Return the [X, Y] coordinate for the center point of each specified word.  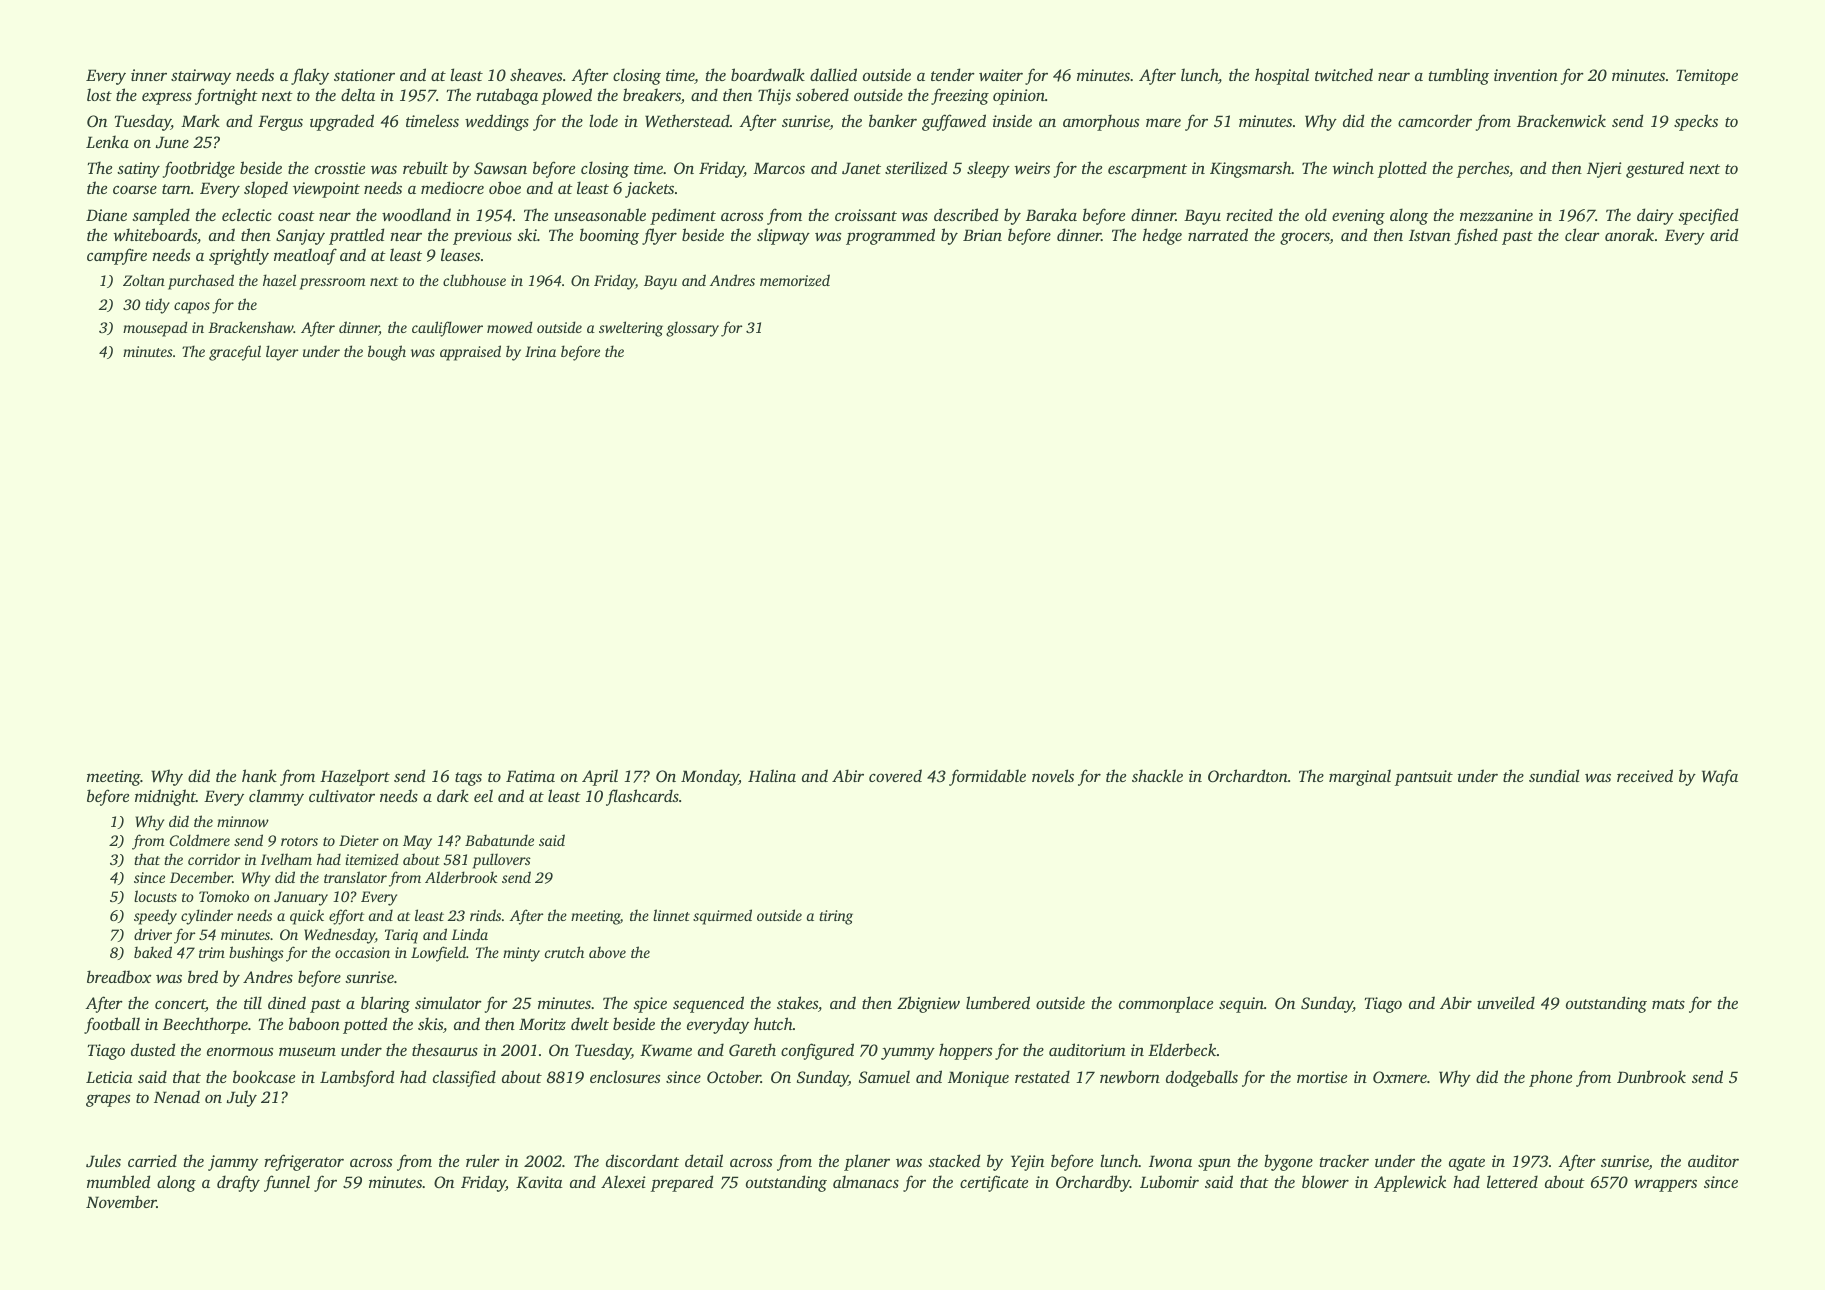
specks [1696, 122]
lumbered [998, 1002]
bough [387, 353]
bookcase [264, 1076]
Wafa [1720, 777]
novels [1053, 775]
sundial [1554, 775]
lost [99, 94]
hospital [1282, 76]
